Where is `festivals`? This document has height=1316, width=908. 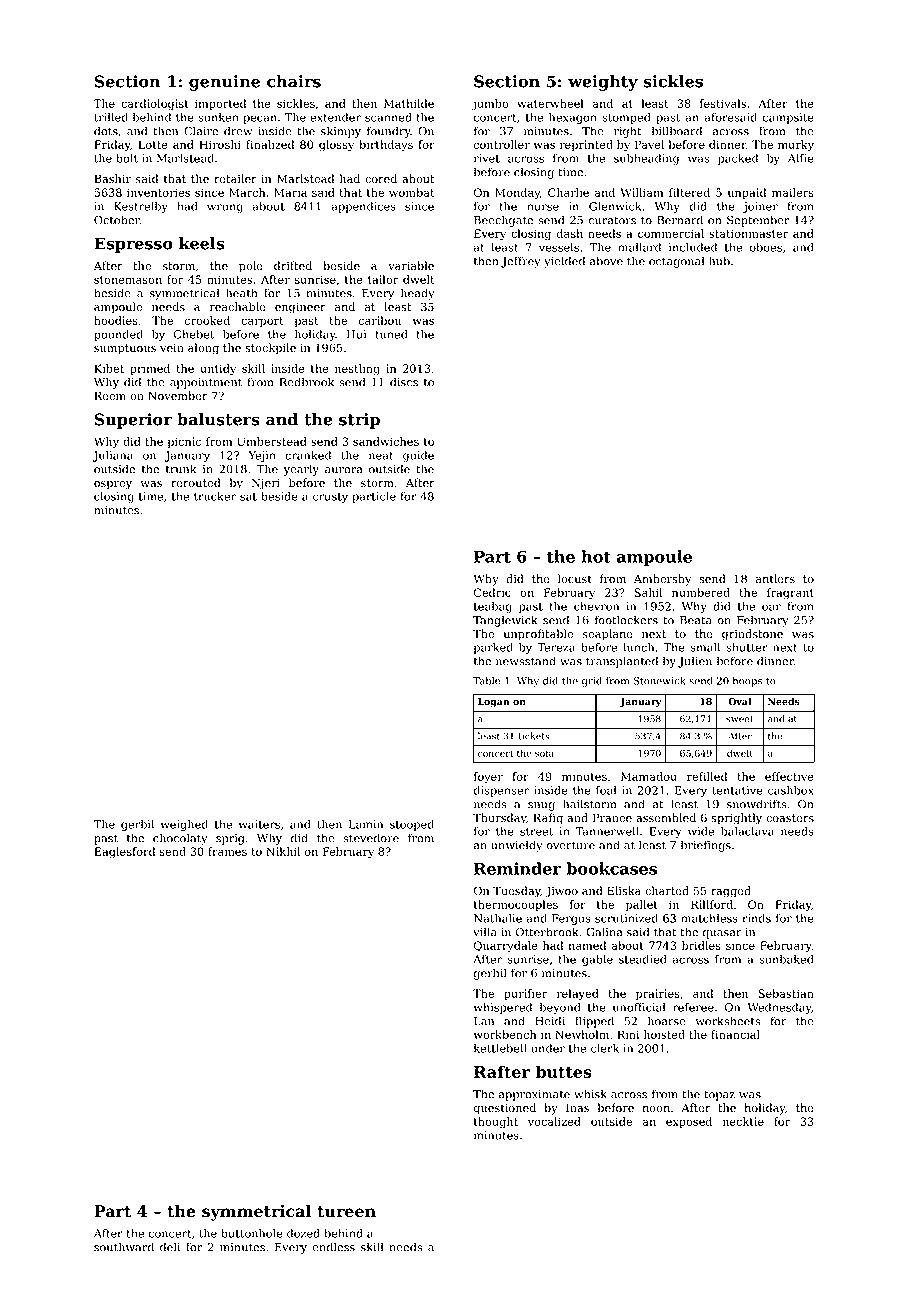 festivals is located at coordinates (723, 103).
